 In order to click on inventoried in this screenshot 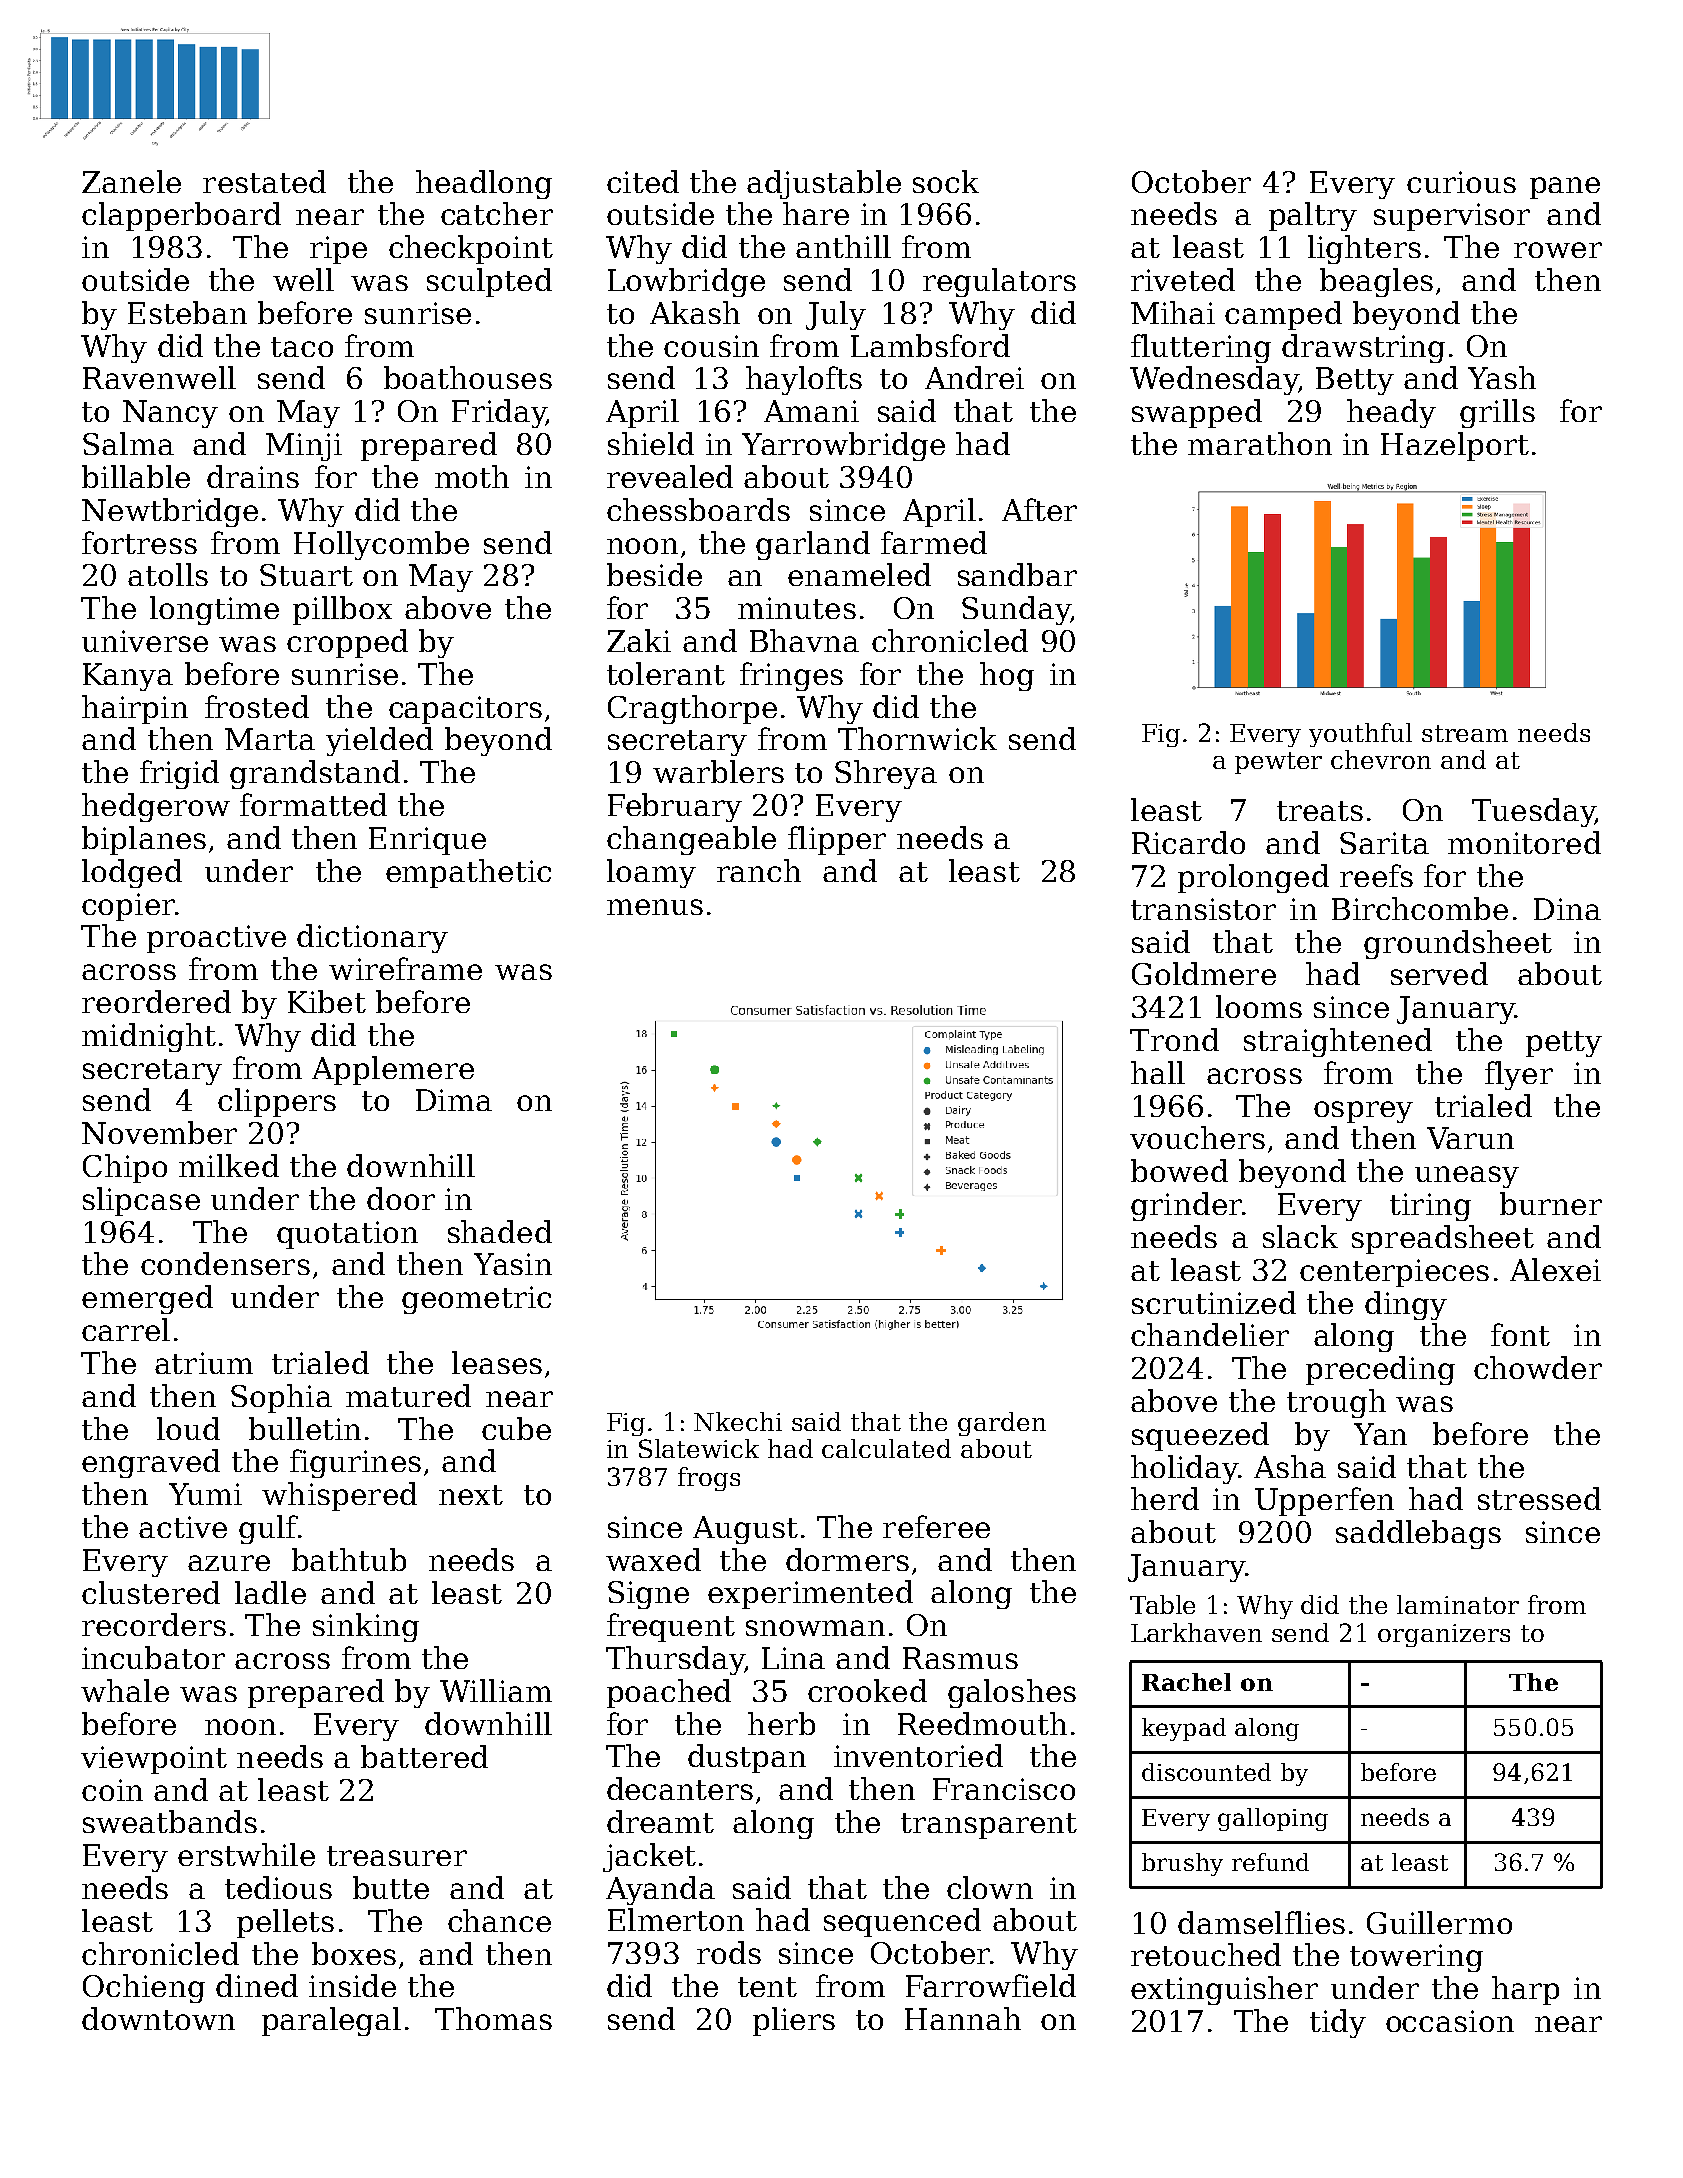, I will do `click(918, 1755)`.
